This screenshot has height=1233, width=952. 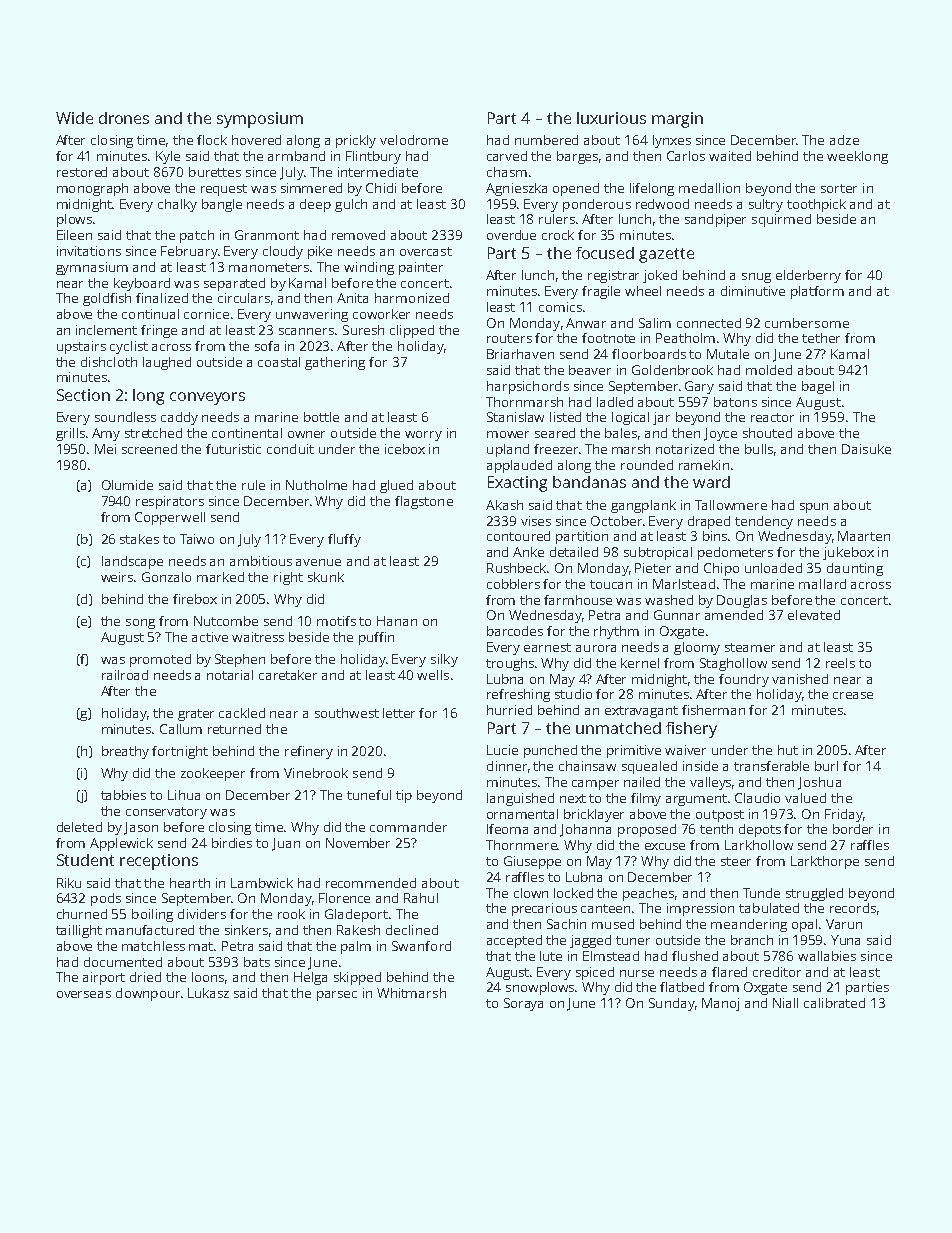 What do you see at coordinates (145, 977) in the screenshot?
I see `dried` at bounding box center [145, 977].
